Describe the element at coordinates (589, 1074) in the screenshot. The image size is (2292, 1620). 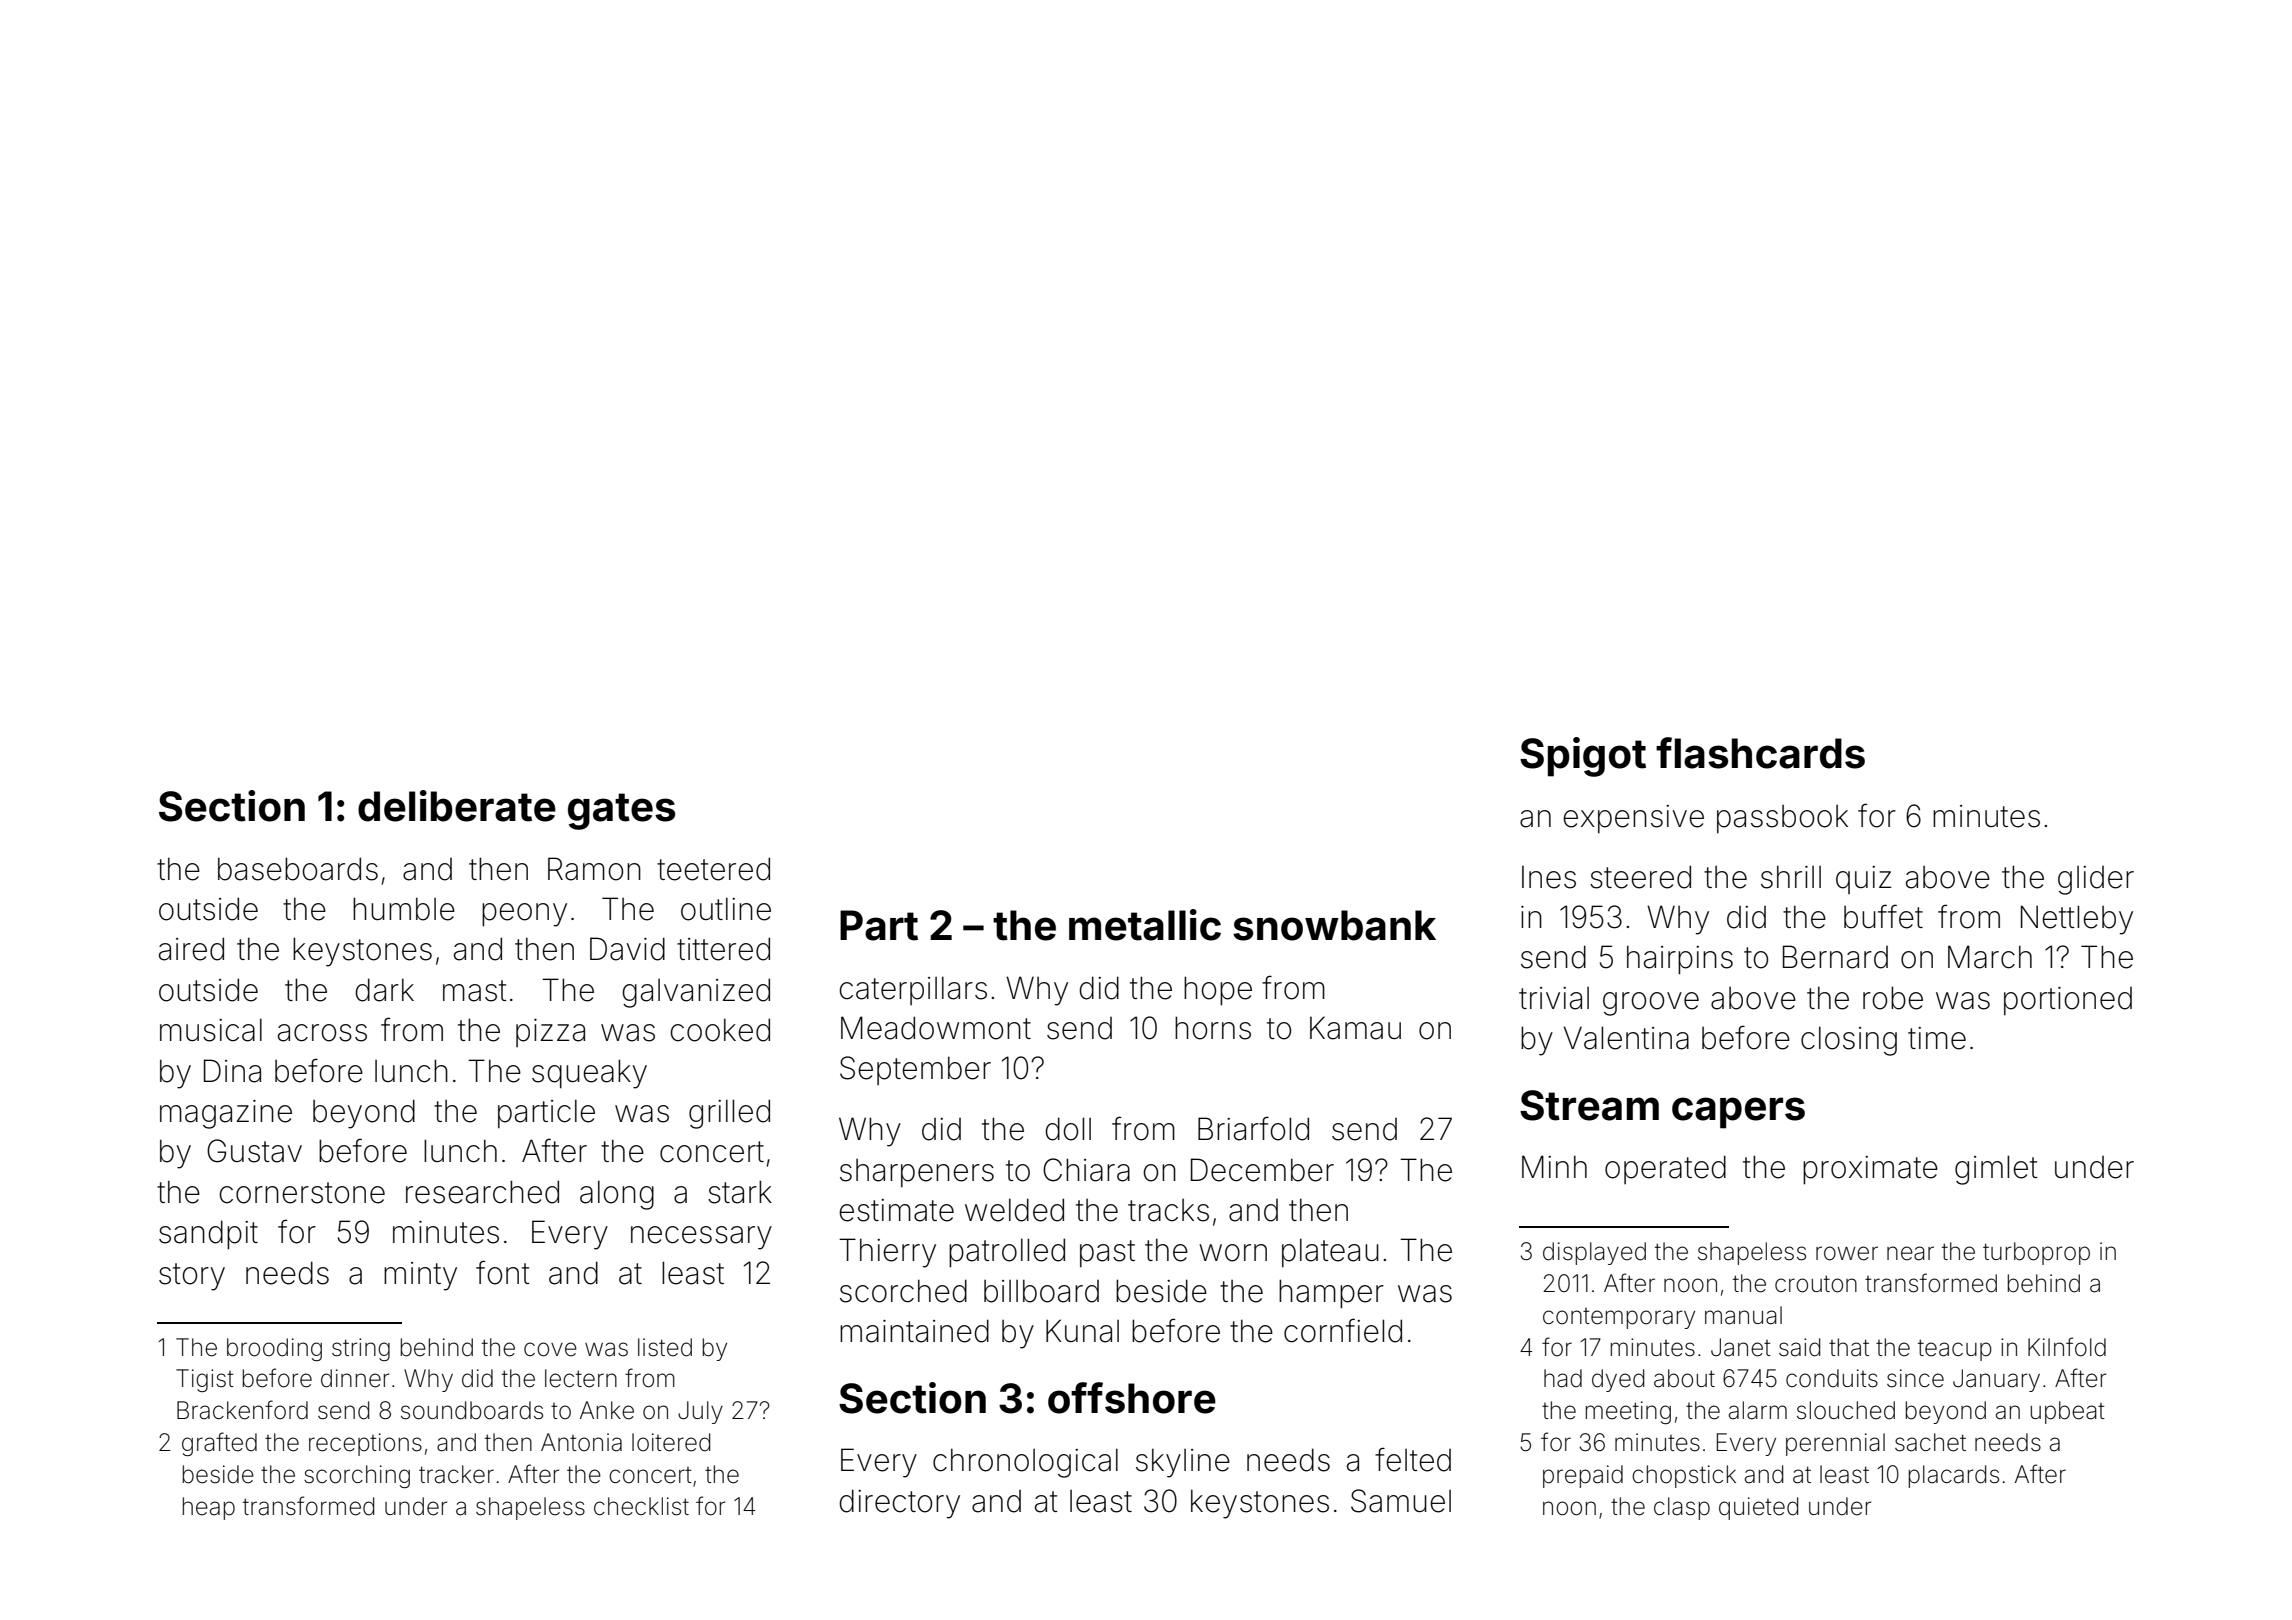
I see `squeaky` at that location.
